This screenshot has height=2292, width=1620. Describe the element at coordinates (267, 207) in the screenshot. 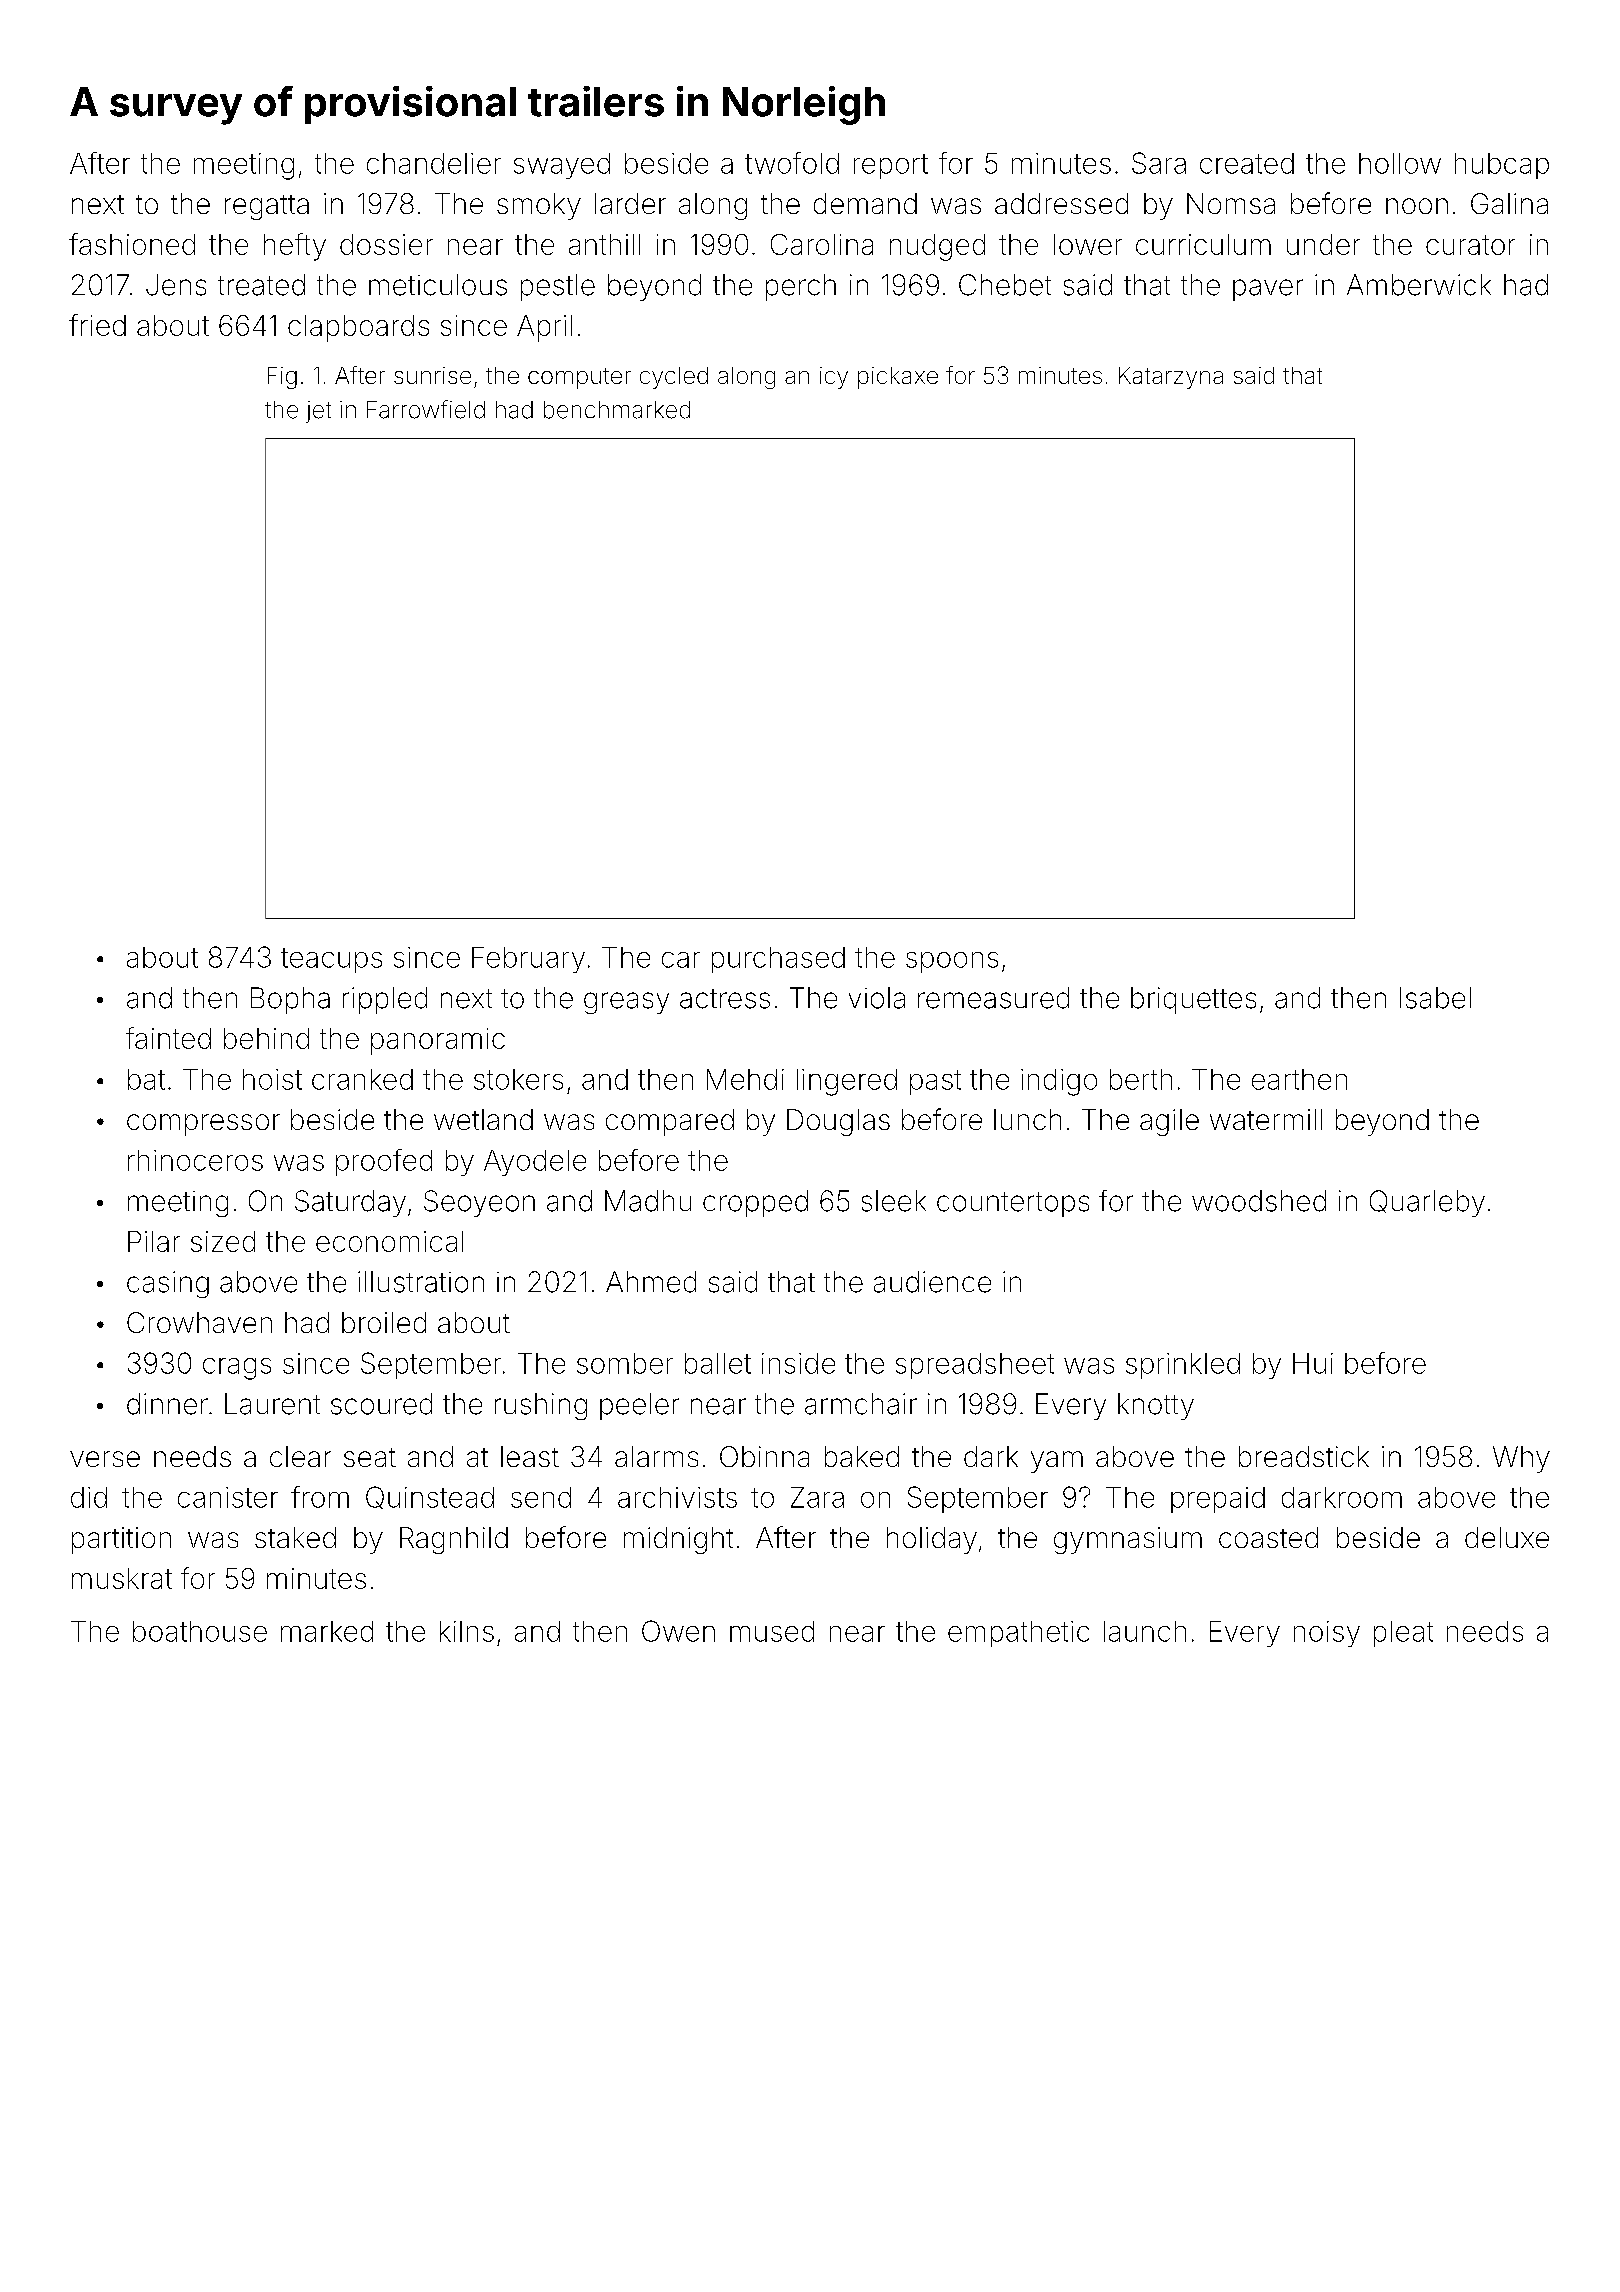

I see `regatta` at that location.
